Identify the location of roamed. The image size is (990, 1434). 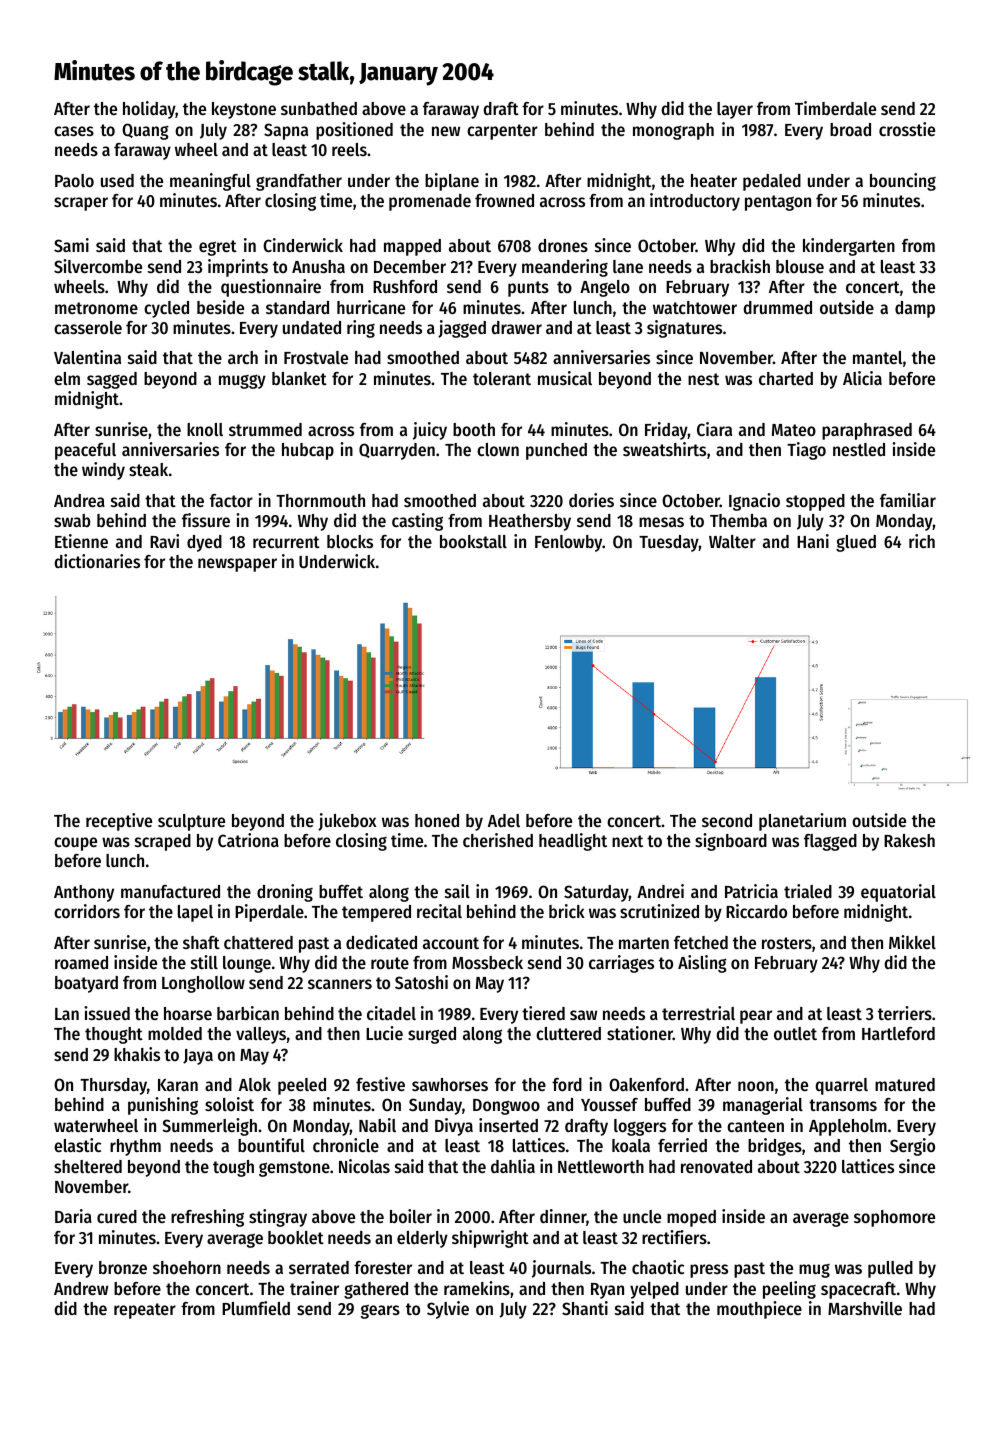
(81, 962).
